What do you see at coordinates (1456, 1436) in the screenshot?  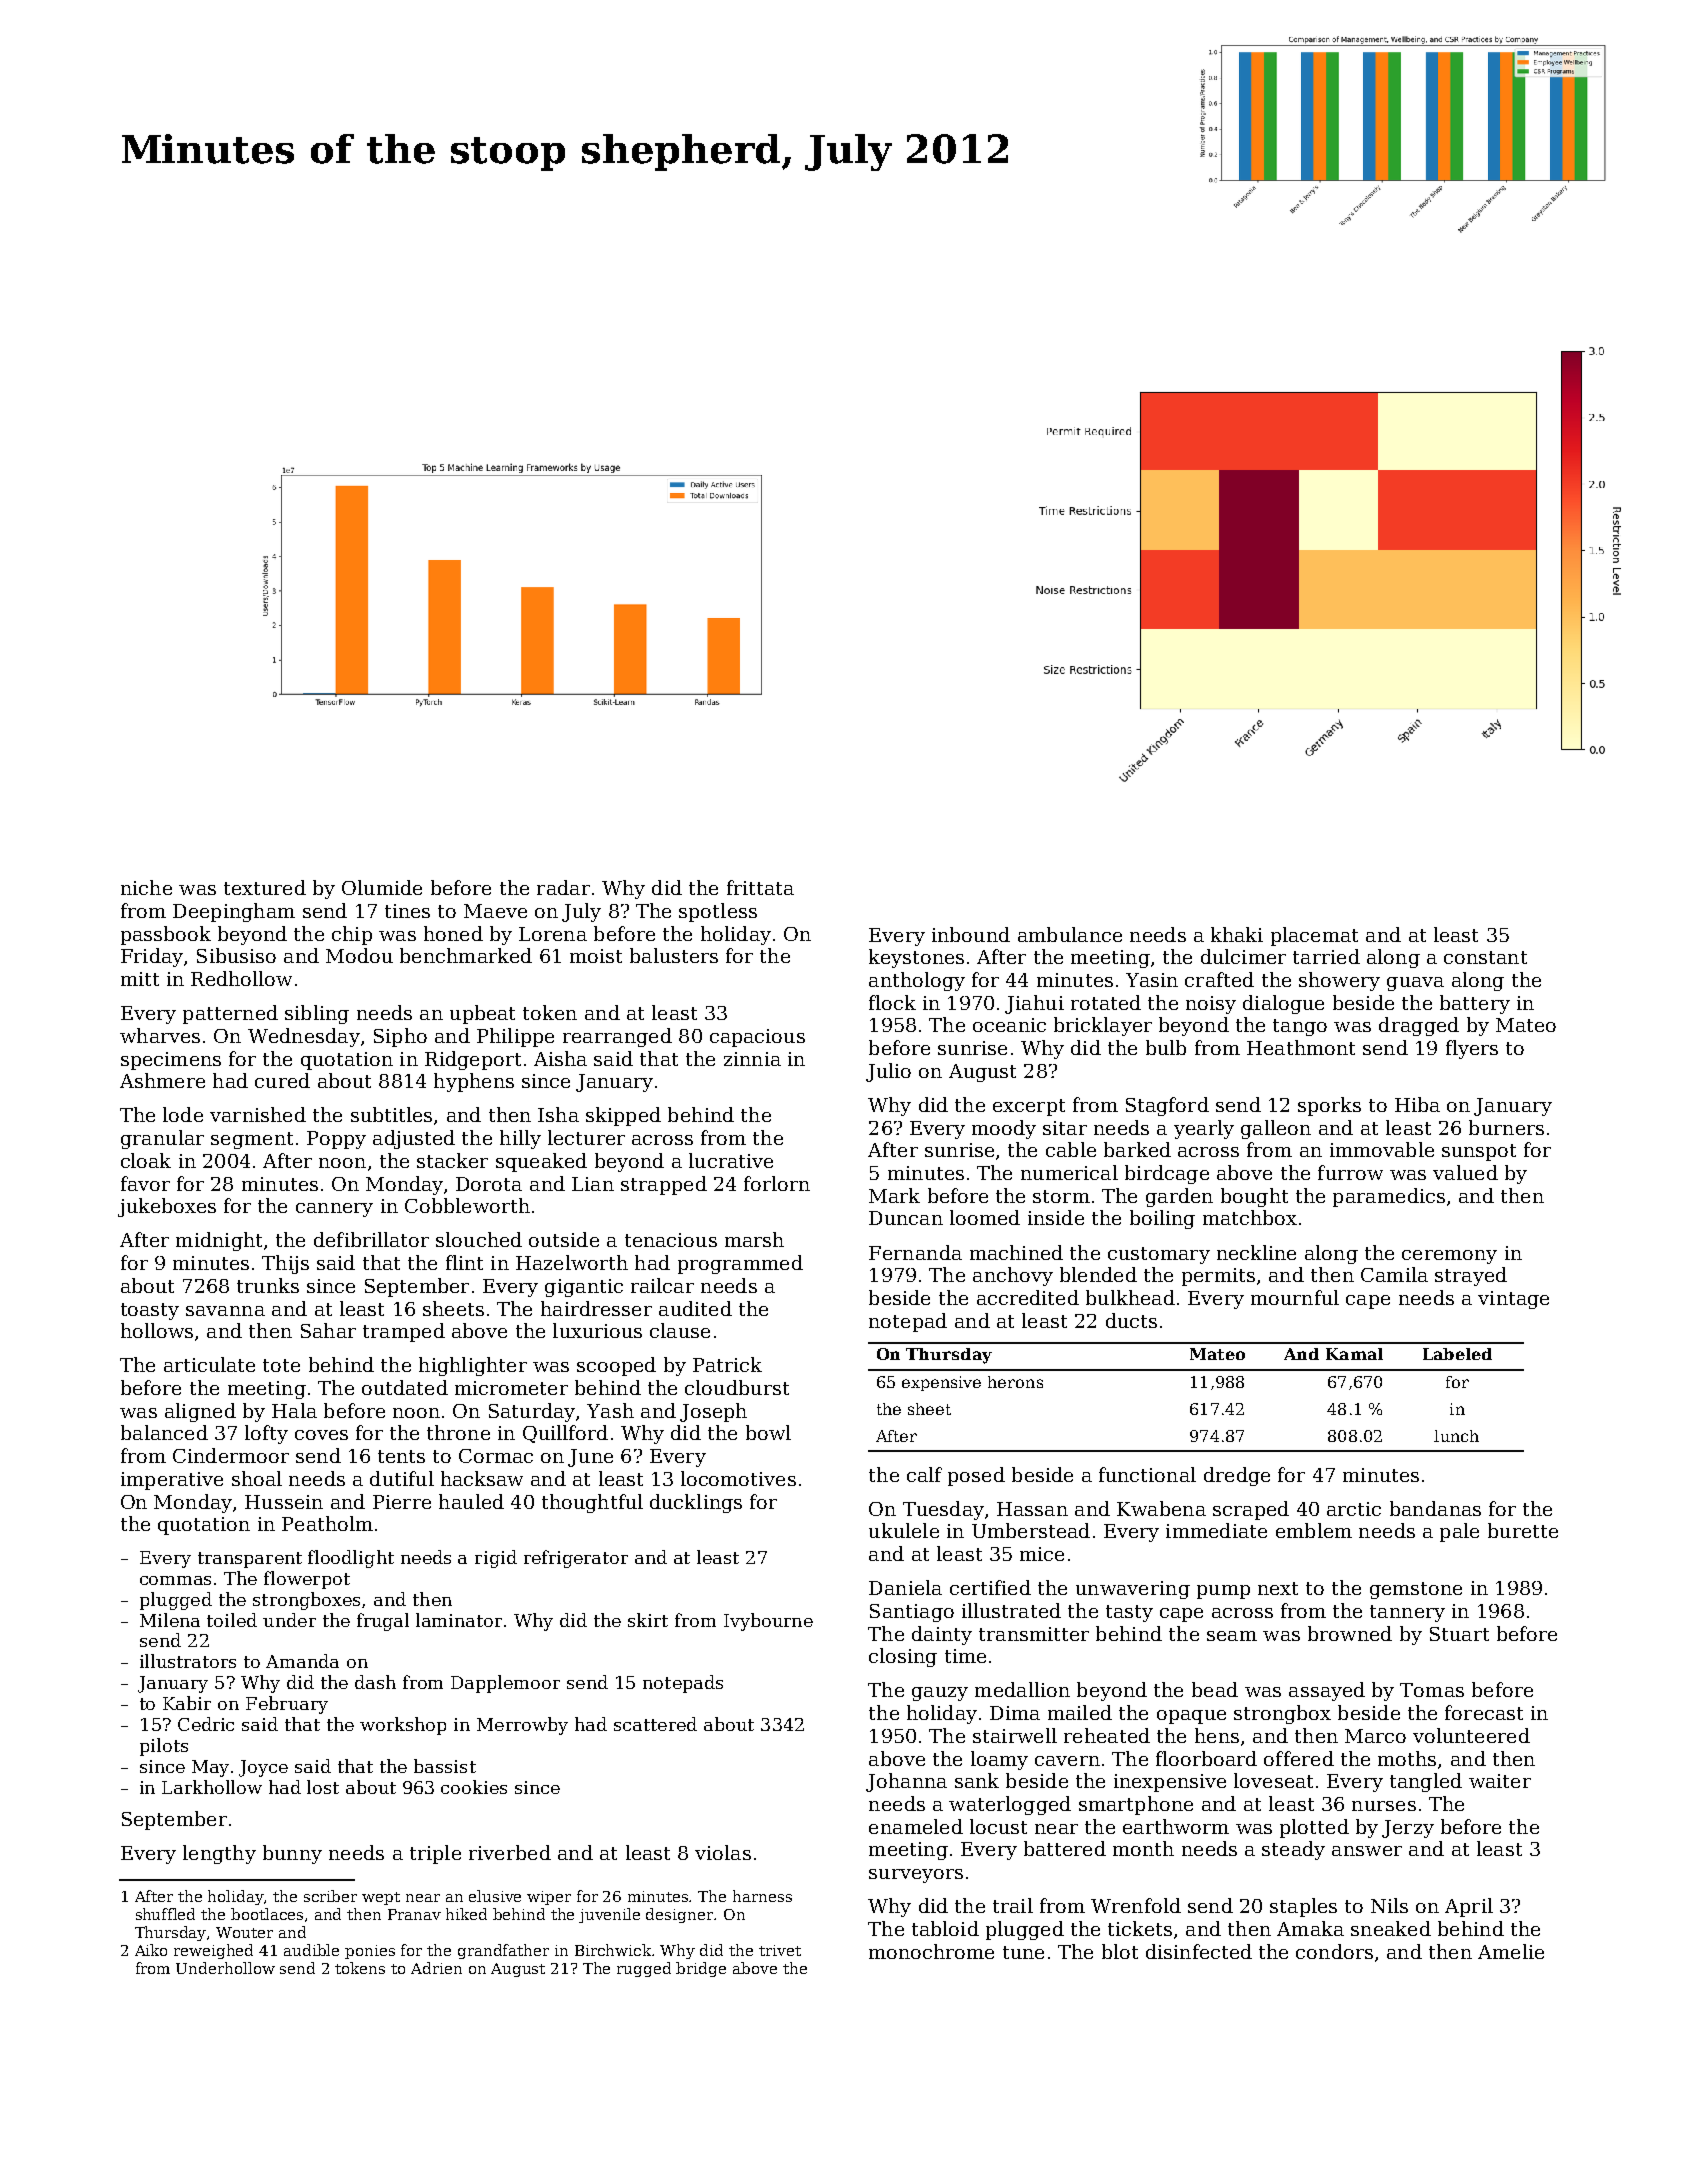 I see `lunch` at bounding box center [1456, 1436].
